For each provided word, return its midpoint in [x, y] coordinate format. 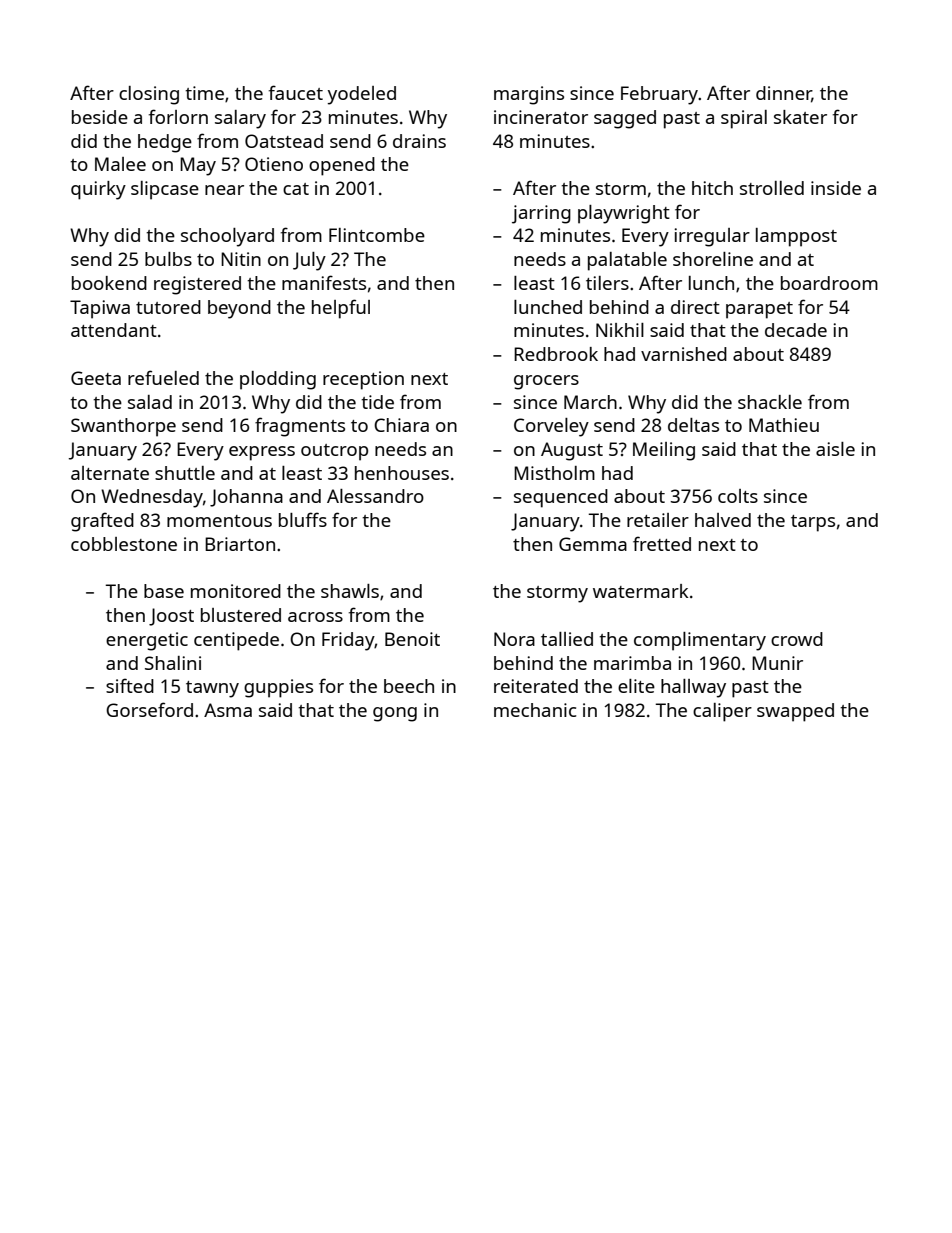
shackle [770, 402]
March [590, 402]
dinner [784, 94]
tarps [813, 523]
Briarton [240, 544]
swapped [795, 712]
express [262, 453]
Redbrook [556, 354]
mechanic [535, 710]
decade [796, 330]
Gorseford [149, 709]
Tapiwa [100, 309]
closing [149, 95]
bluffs [303, 519]
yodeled [362, 95]
